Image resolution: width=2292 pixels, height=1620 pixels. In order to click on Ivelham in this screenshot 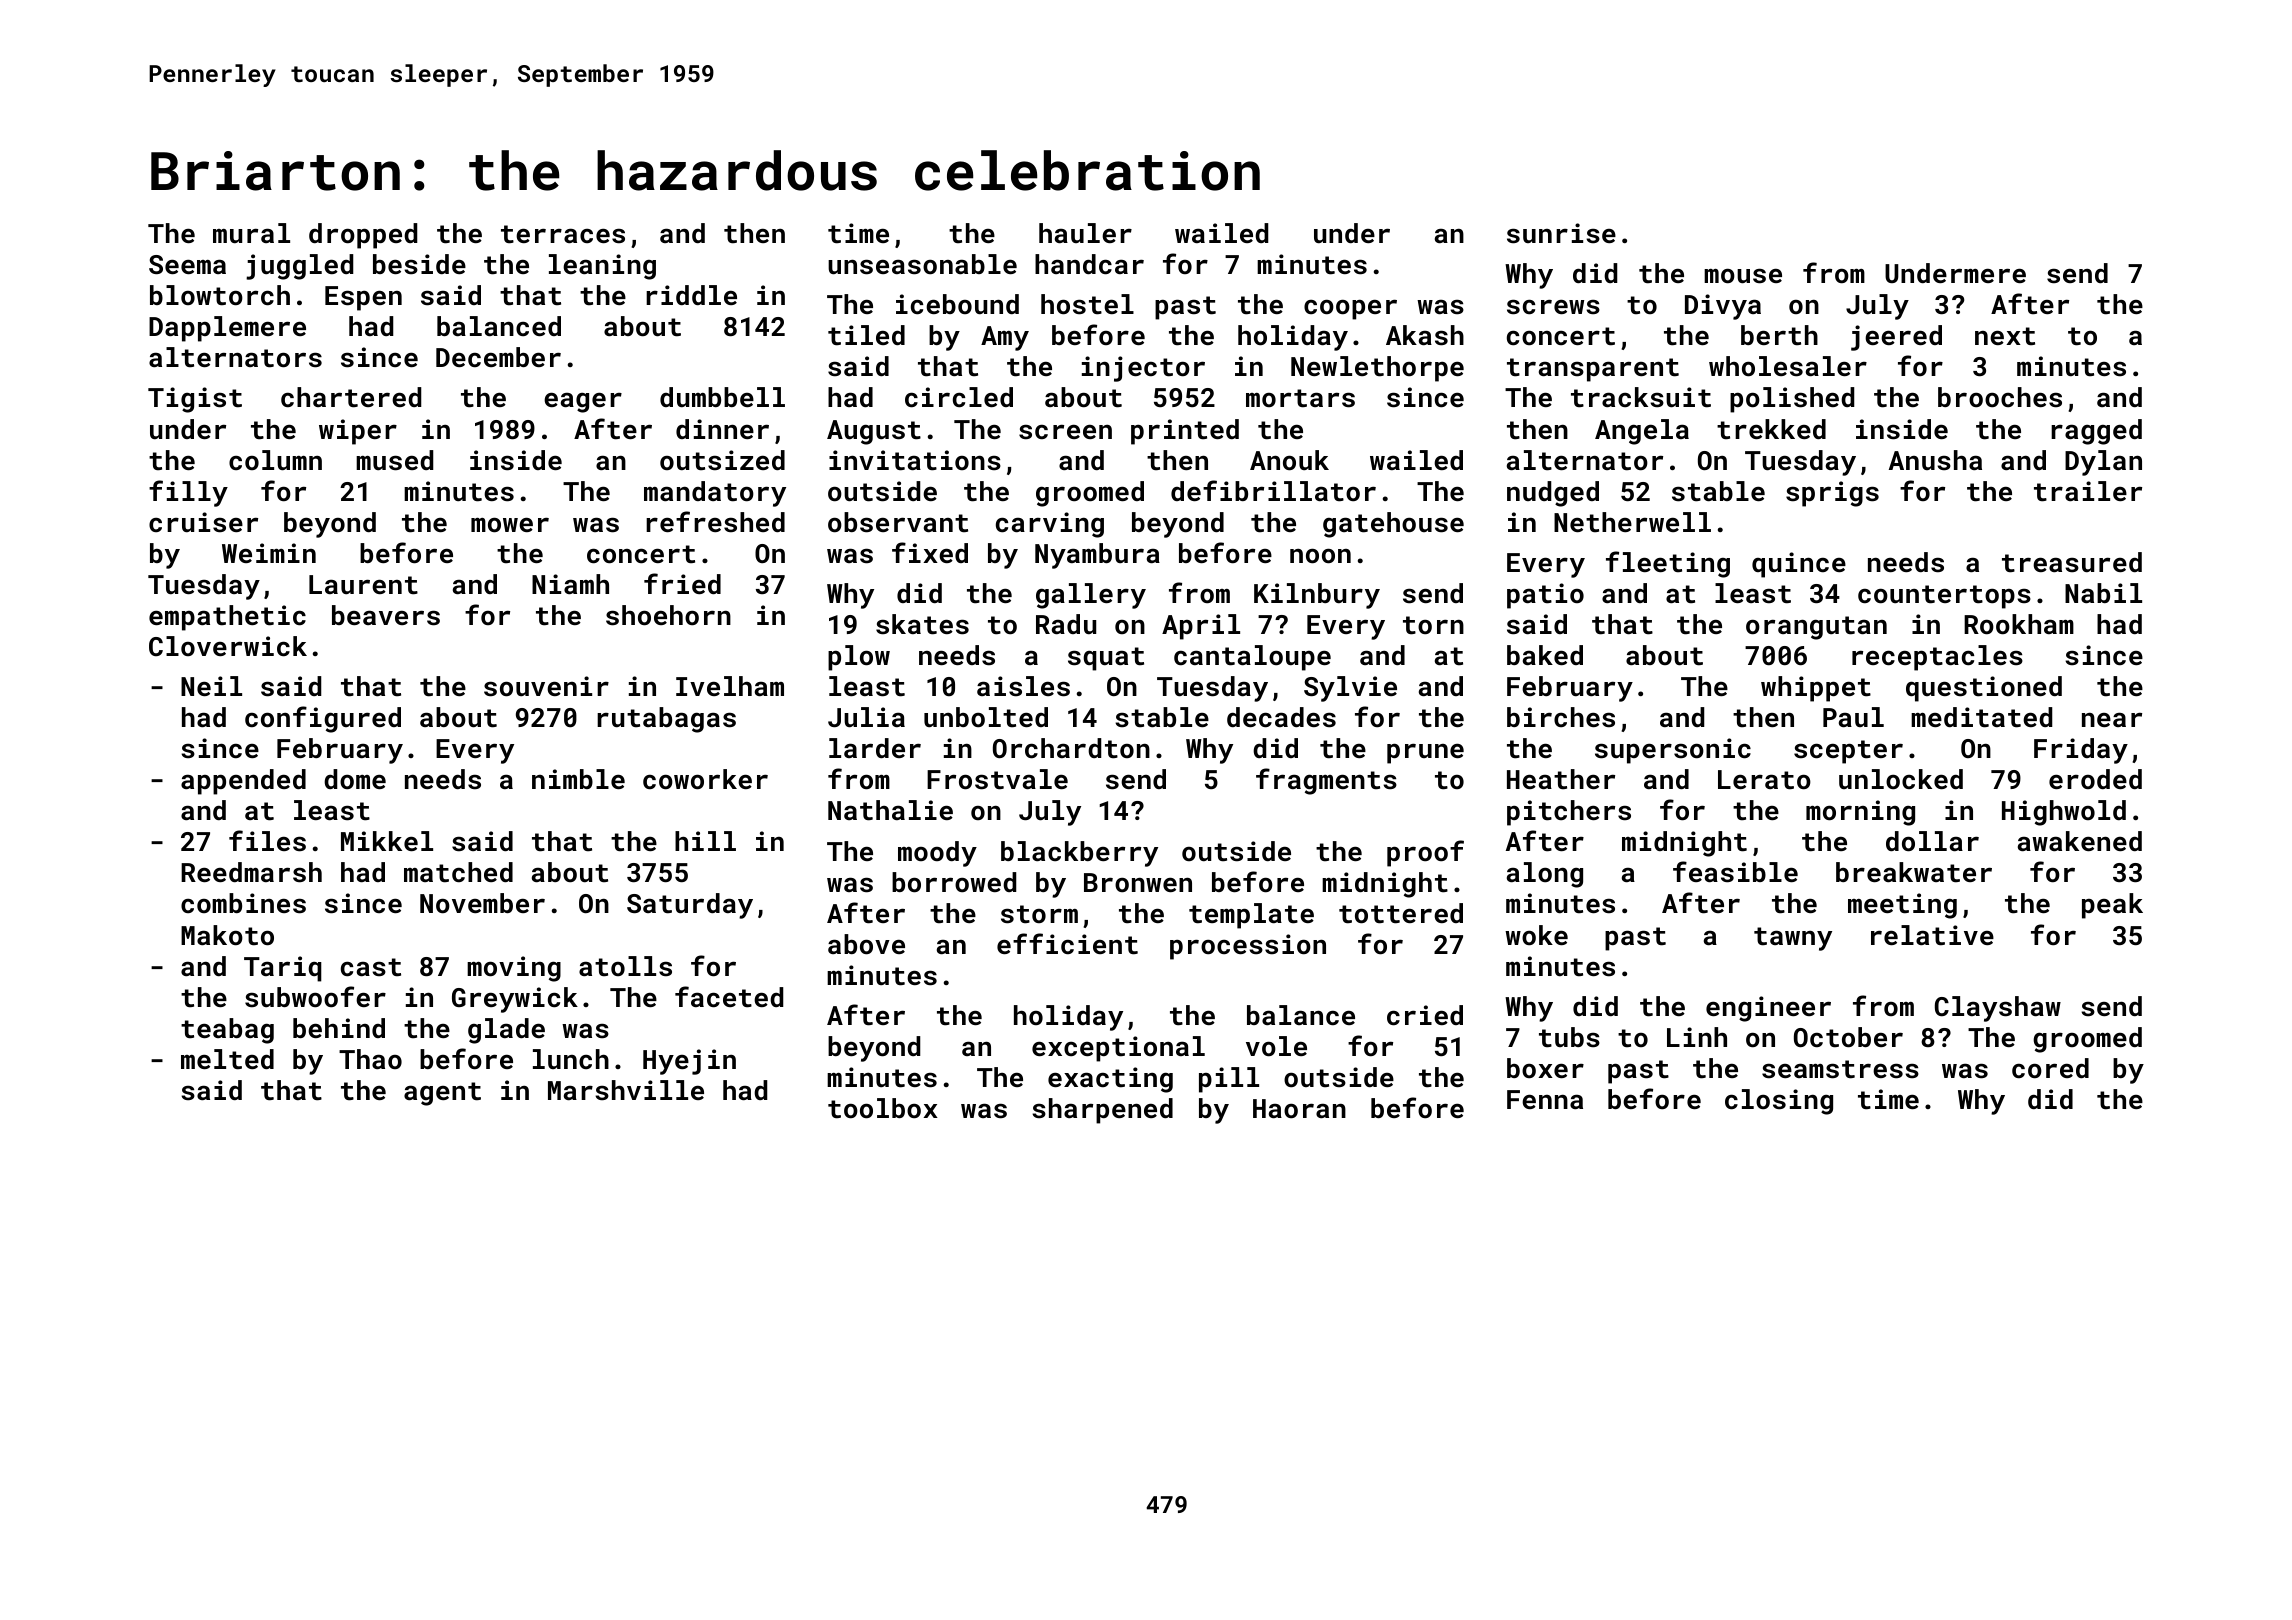, I will do `click(730, 686)`.
